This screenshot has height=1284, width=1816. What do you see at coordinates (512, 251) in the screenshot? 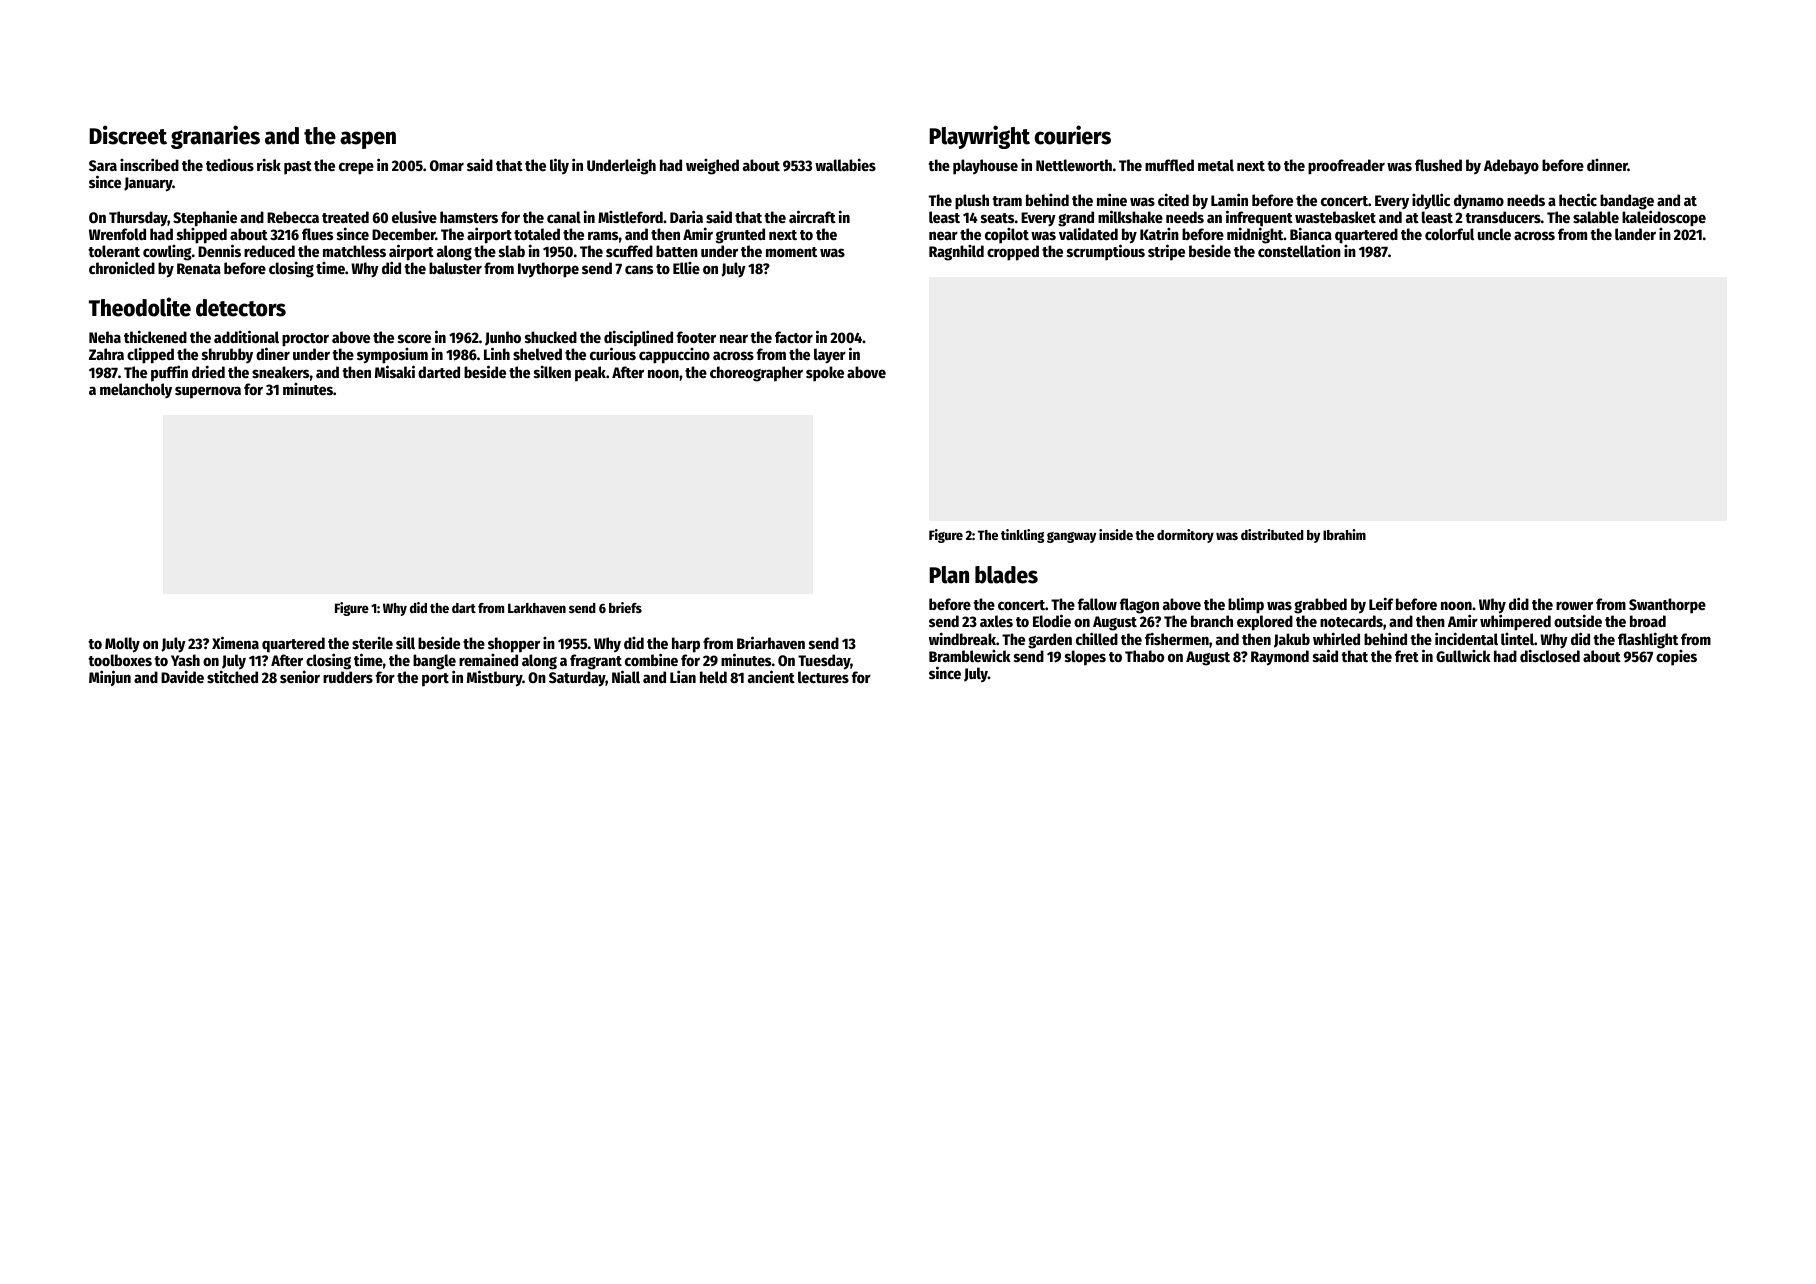
I see `slab` at bounding box center [512, 251].
